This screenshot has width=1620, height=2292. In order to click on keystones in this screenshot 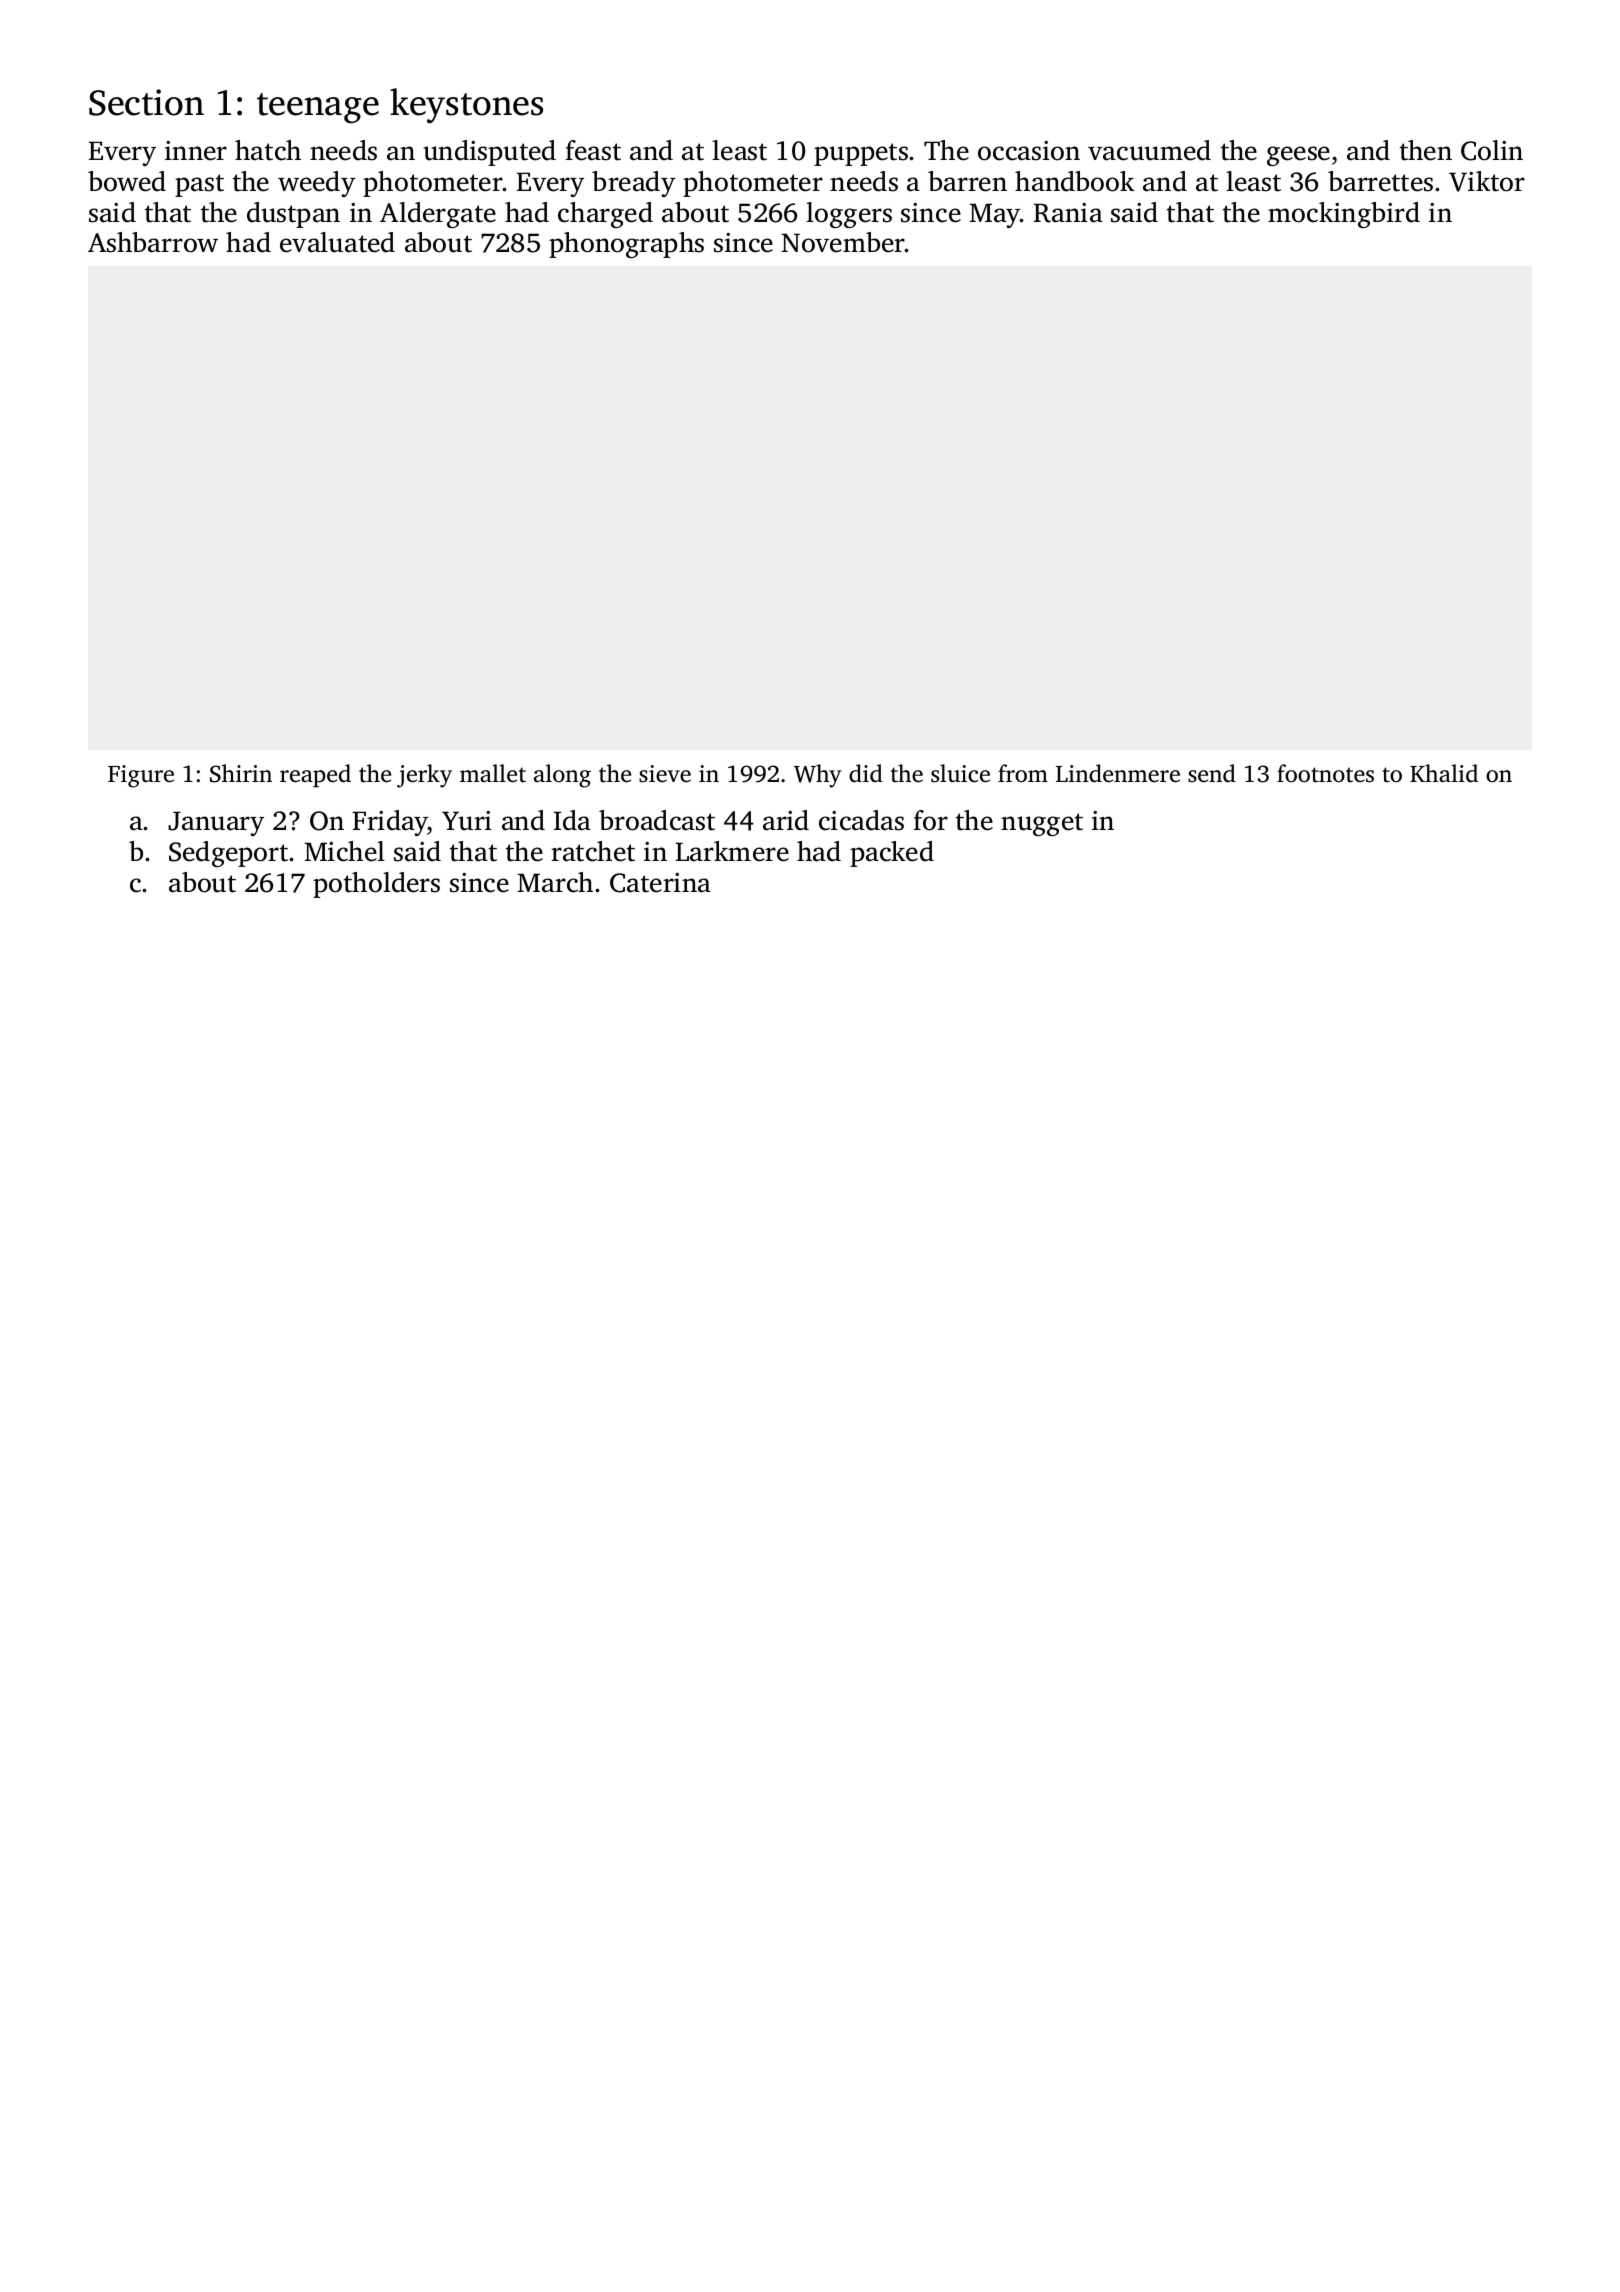, I will do `click(466, 106)`.
